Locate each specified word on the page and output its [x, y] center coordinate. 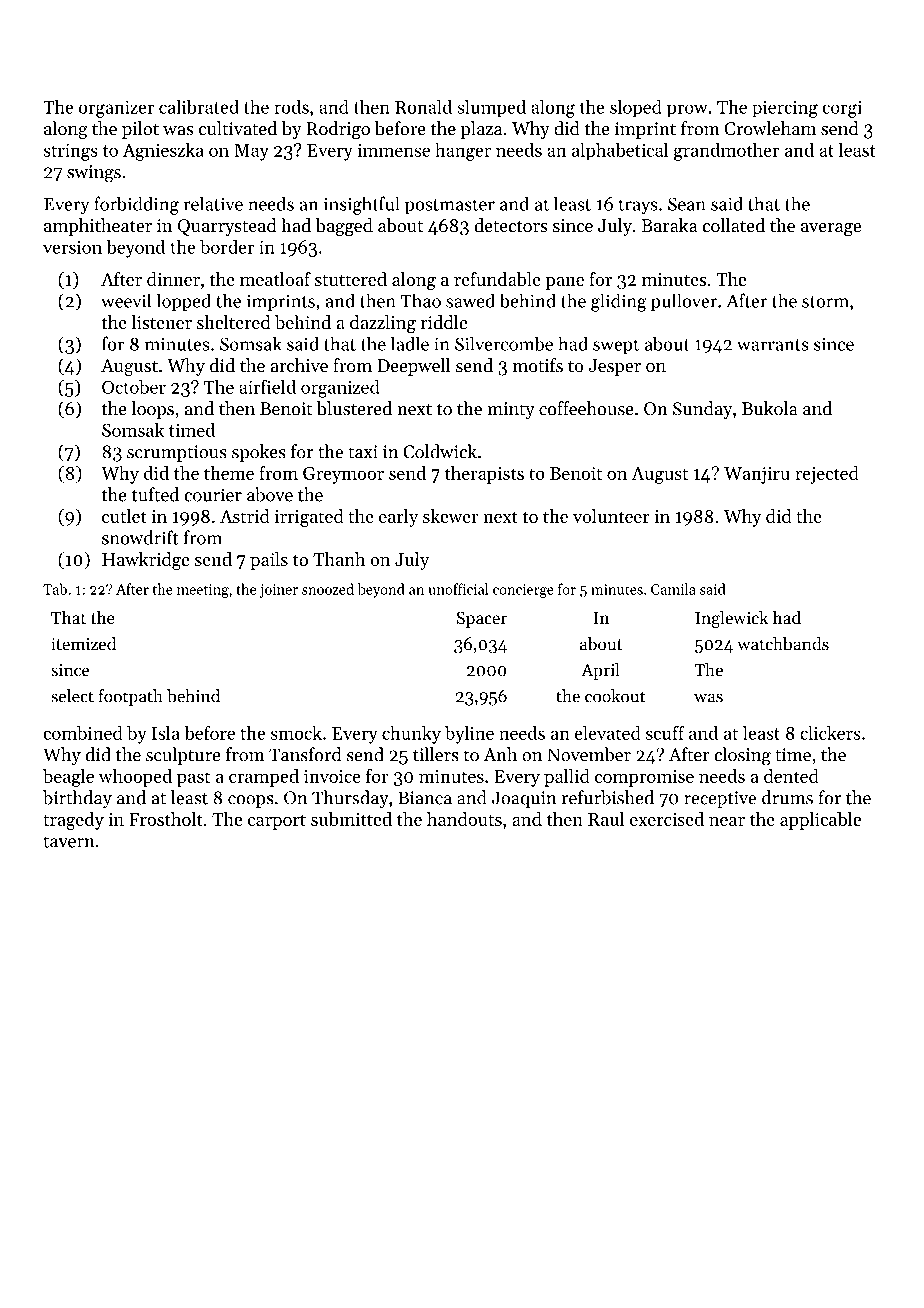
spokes [259, 453]
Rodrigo [338, 130]
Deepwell [414, 367]
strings [71, 152]
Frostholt [166, 819]
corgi [842, 109]
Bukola [770, 408]
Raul [606, 819]
